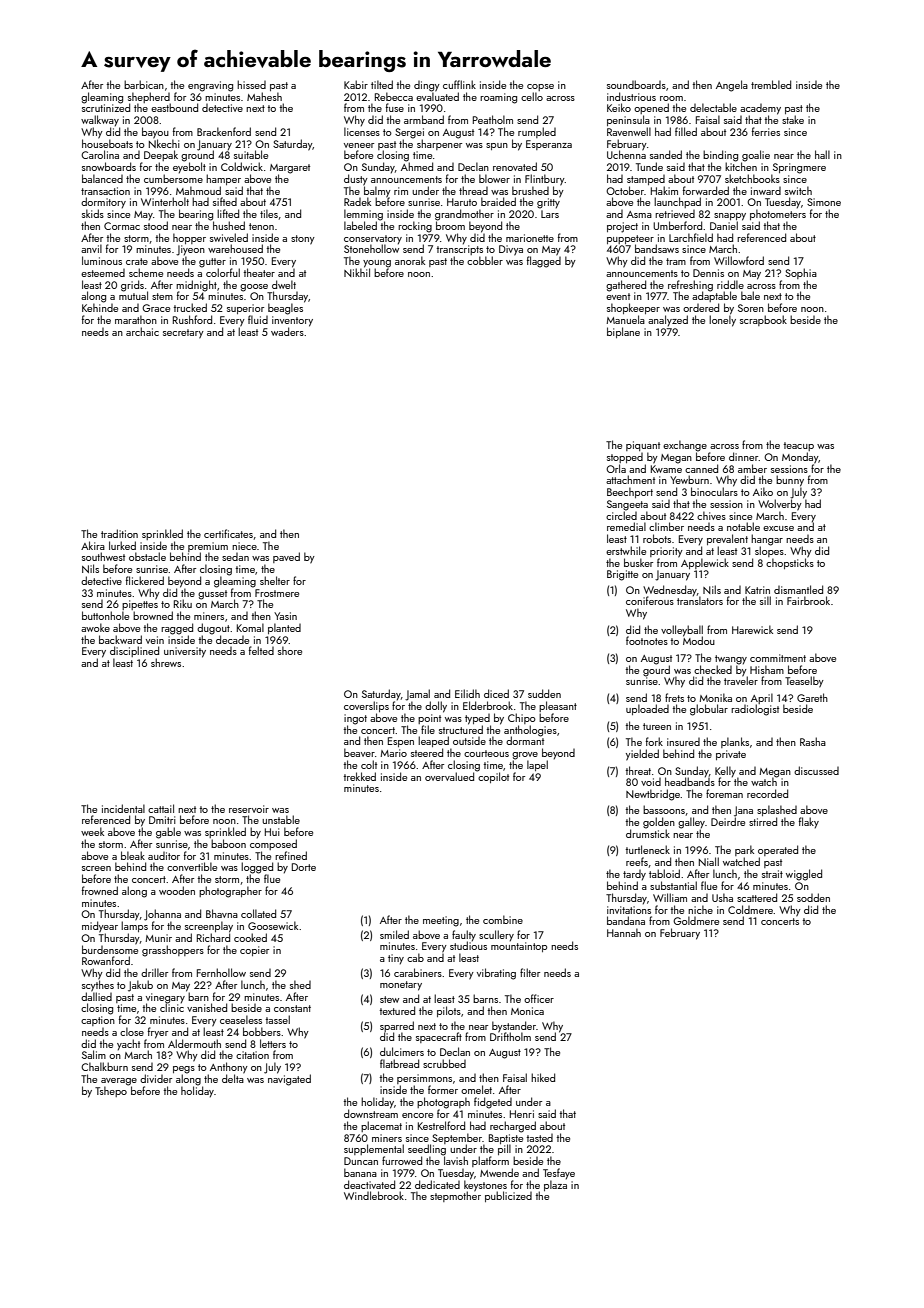 The image size is (924, 1308). I want to click on copse, so click(540, 87).
